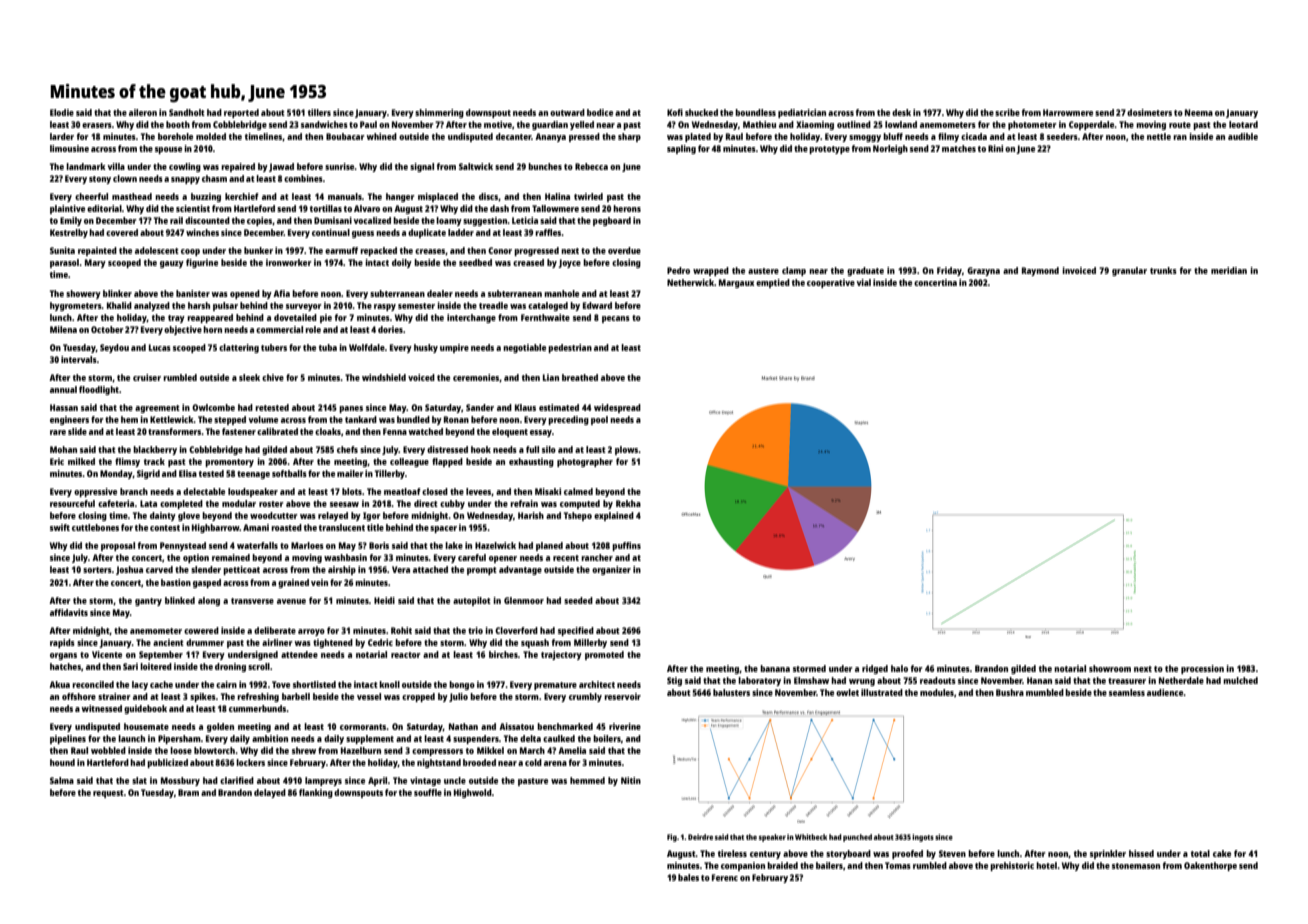 This screenshot has height=924, width=1308. I want to click on fastener, so click(239, 431).
